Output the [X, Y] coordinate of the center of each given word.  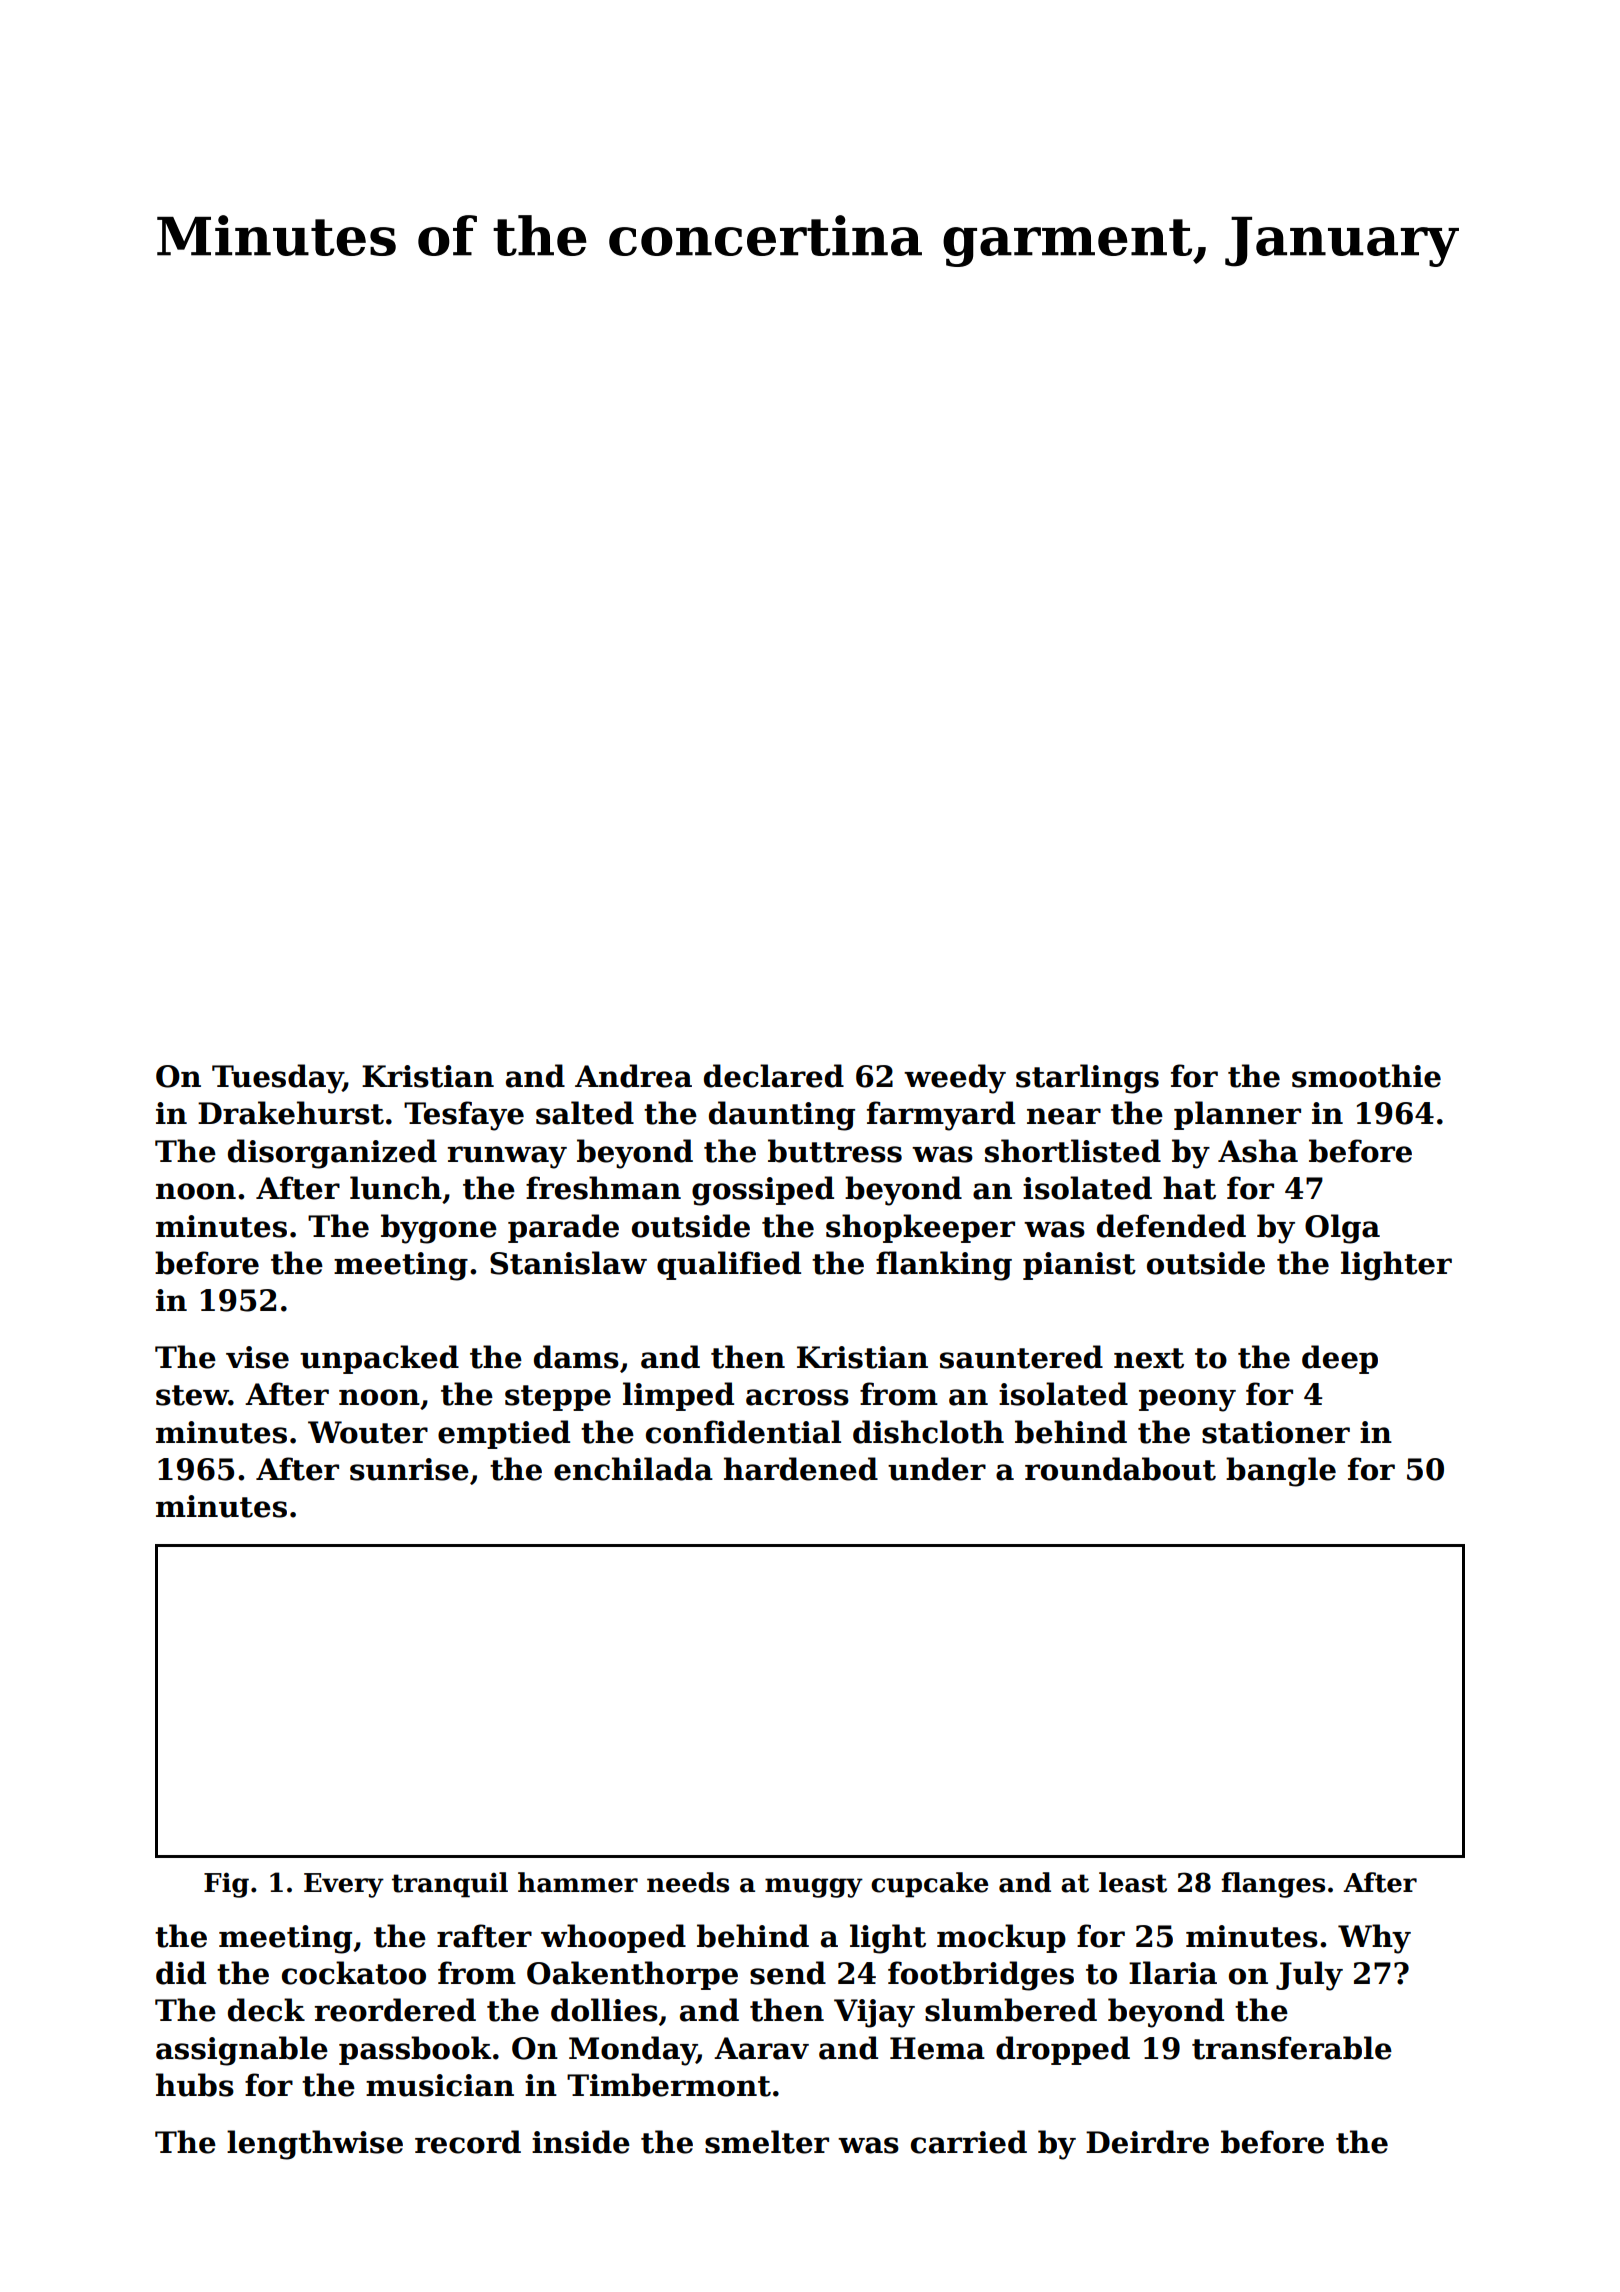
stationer [1276, 1432]
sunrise [409, 1469]
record [468, 2142]
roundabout [1120, 1469]
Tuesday [277, 1079]
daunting [782, 1116]
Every [344, 1885]
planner [1237, 1115]
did [181, 1973]
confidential [743, 1432]
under [937, 1469]
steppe [558, 1398]
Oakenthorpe [632, 1975]
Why [1374, 1939]
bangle [1281, 1472]
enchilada [633, 1469]
